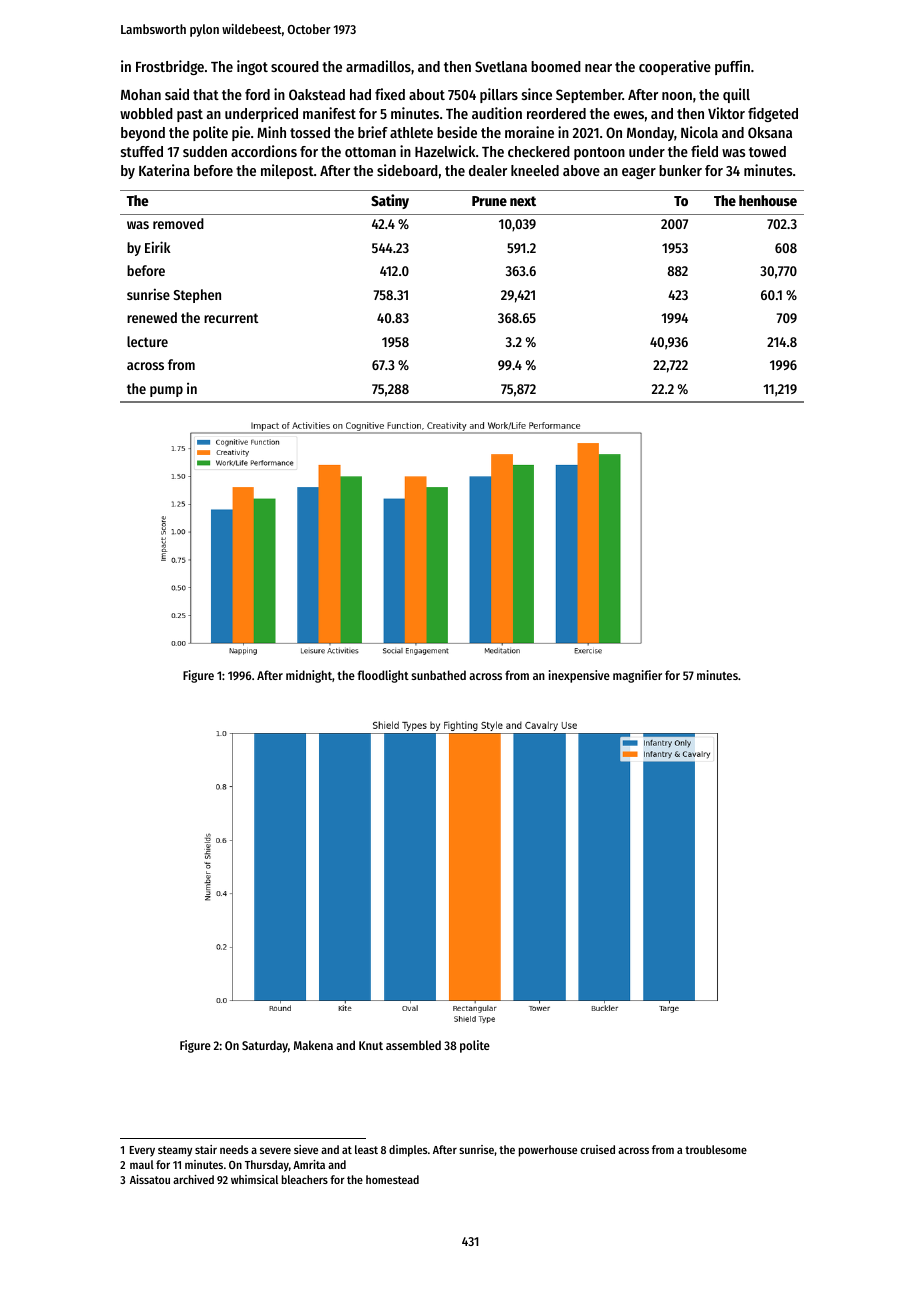 This screenshot has width=924, height=1308. I want to click on athlete, so click(411, 132).
